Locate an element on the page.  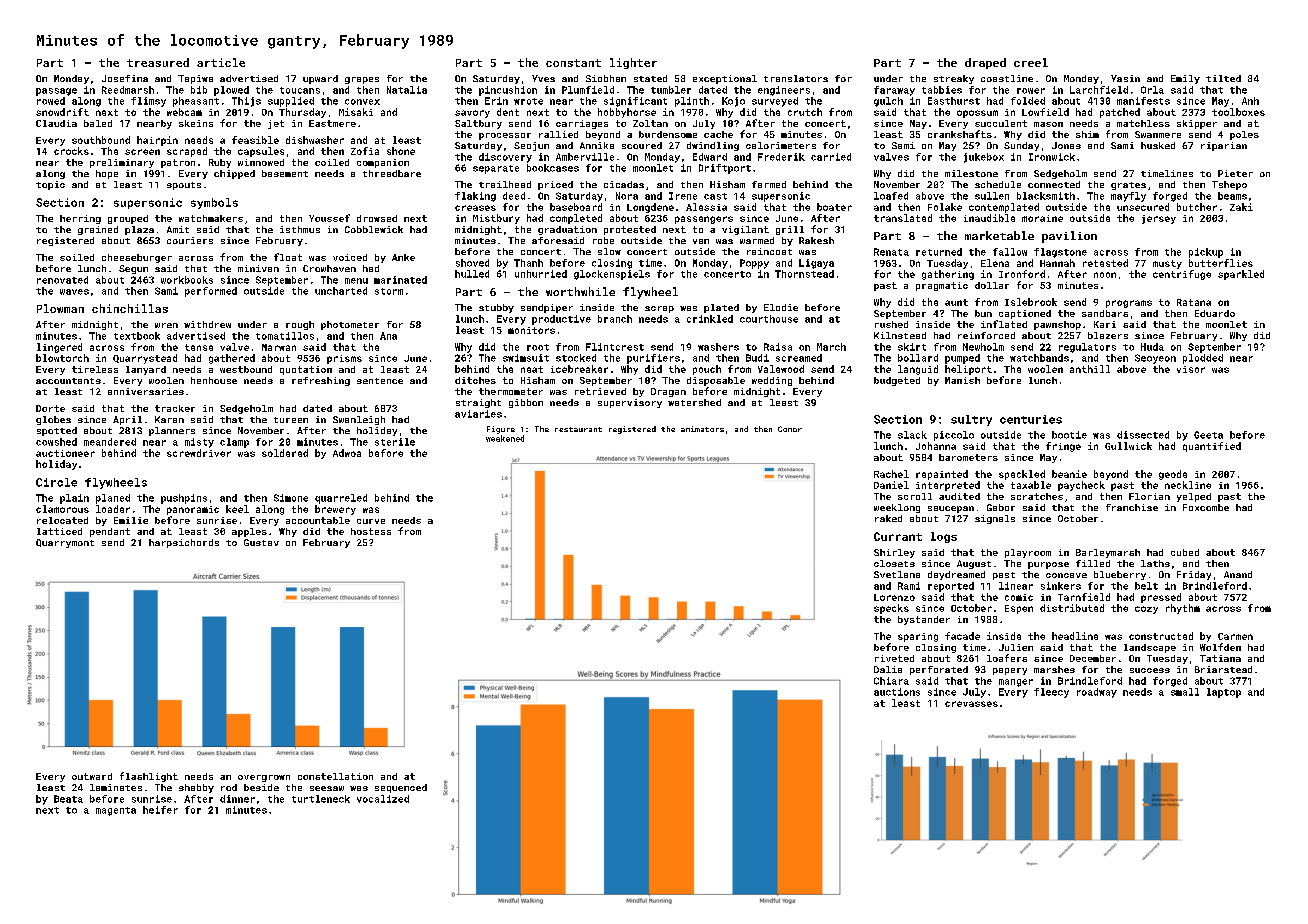
vocalized is located at coordinates (383, 799).
